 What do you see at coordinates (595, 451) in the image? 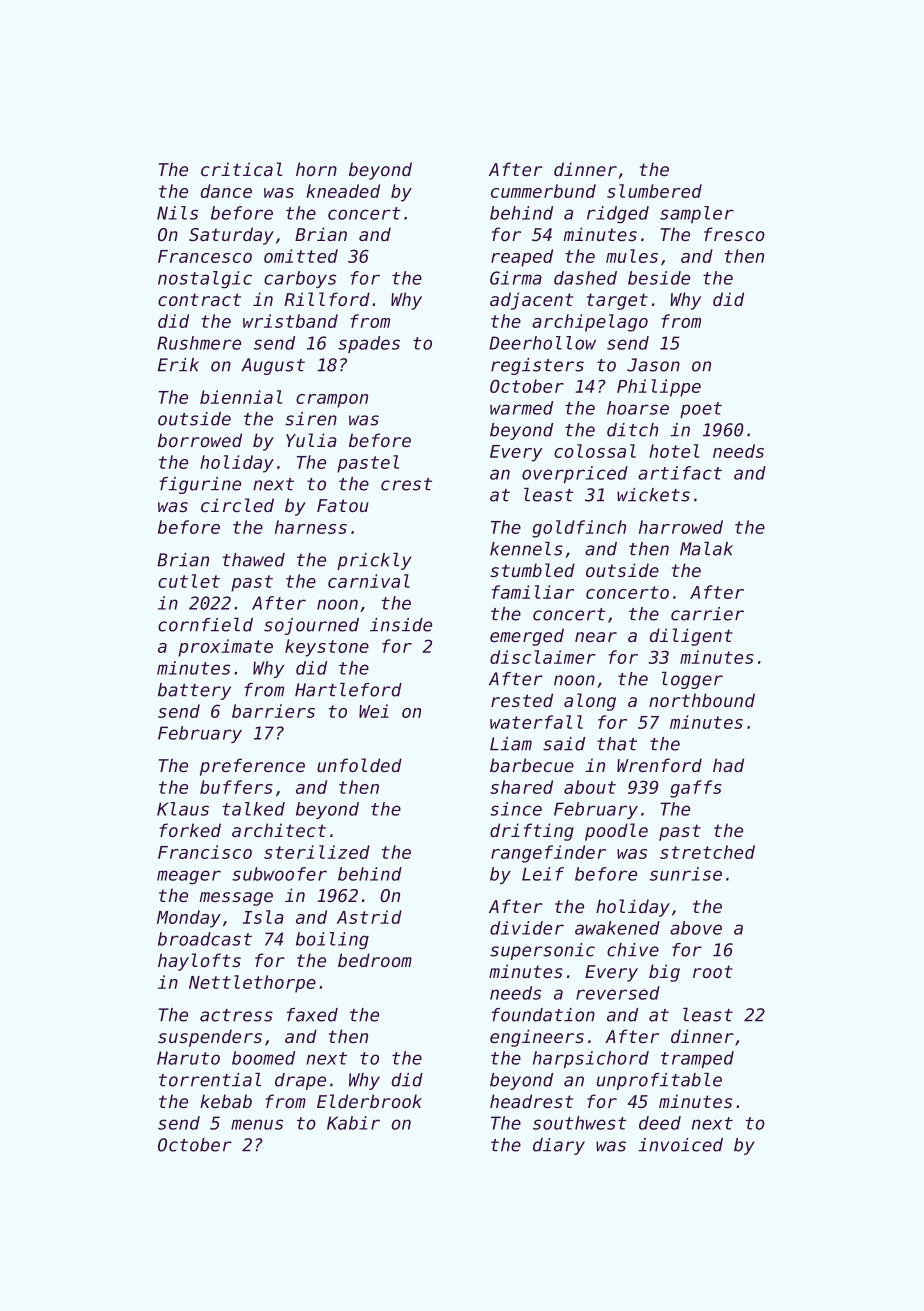
I see `colossal` at bounding box center [595, 451].
